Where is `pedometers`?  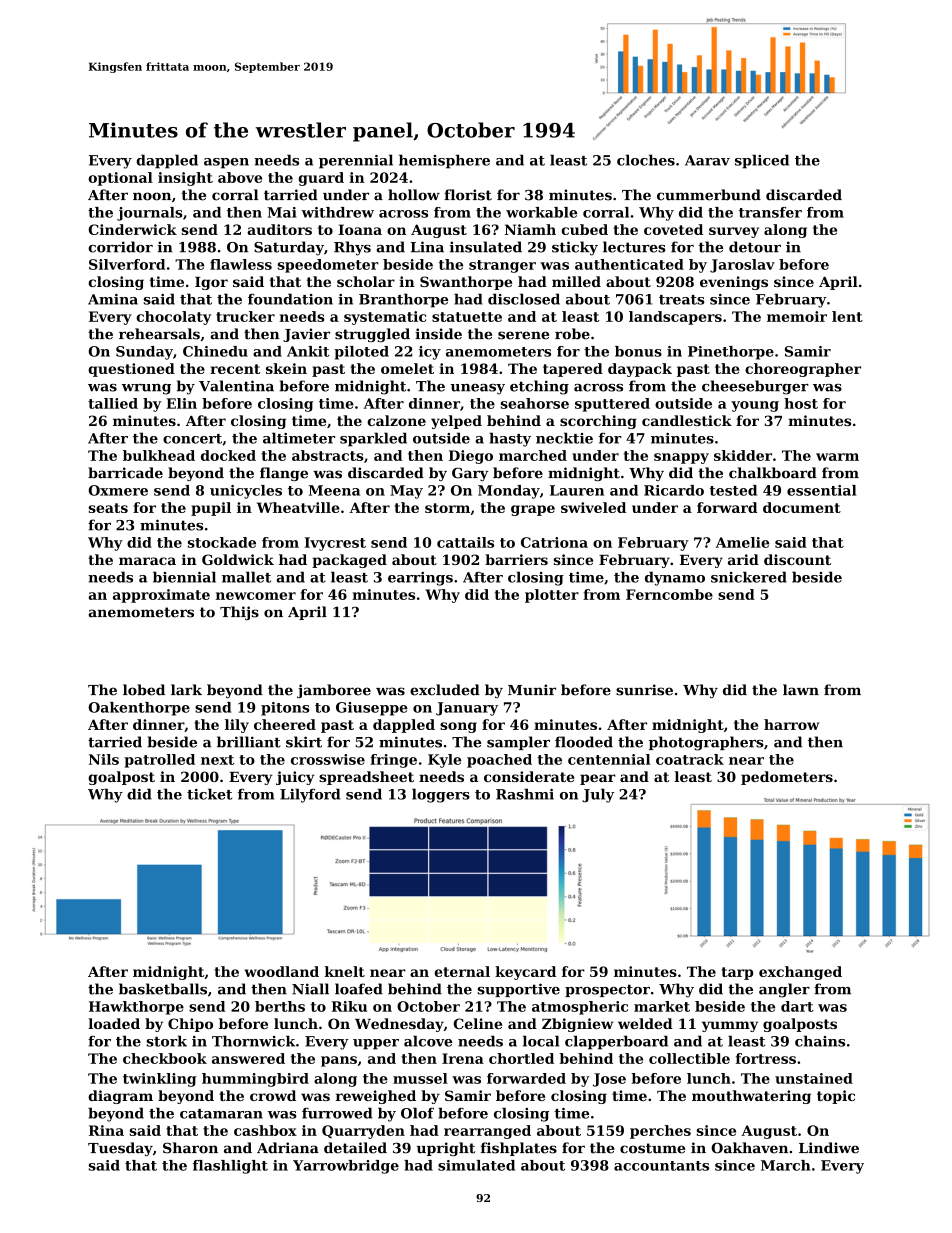
pedometers is located at coordinates (787, 778).
